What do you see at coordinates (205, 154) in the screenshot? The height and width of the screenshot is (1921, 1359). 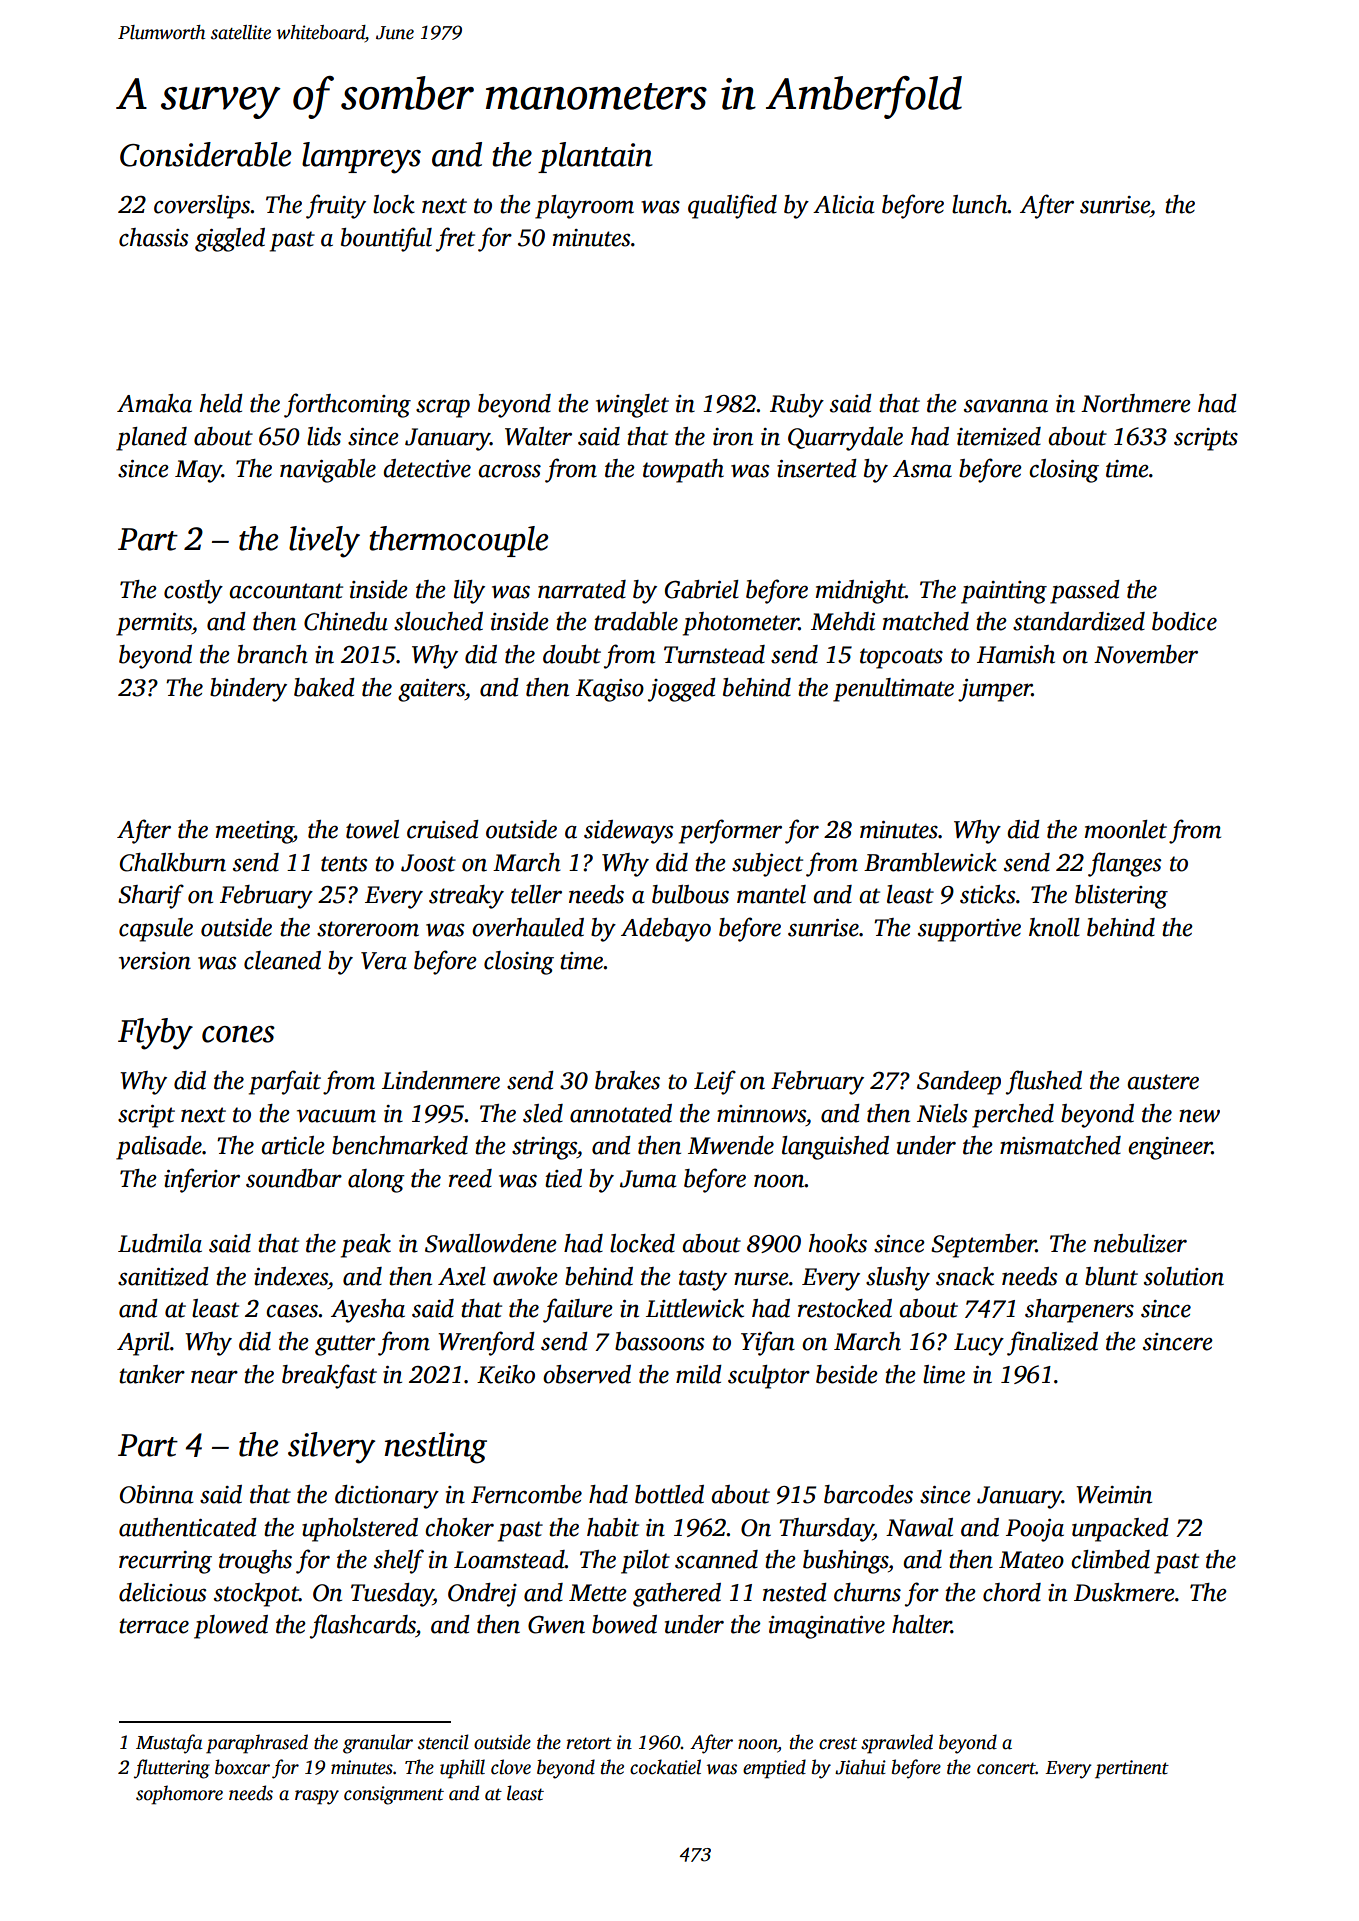 I see `Considerable` at bounding box center [205, 154].
